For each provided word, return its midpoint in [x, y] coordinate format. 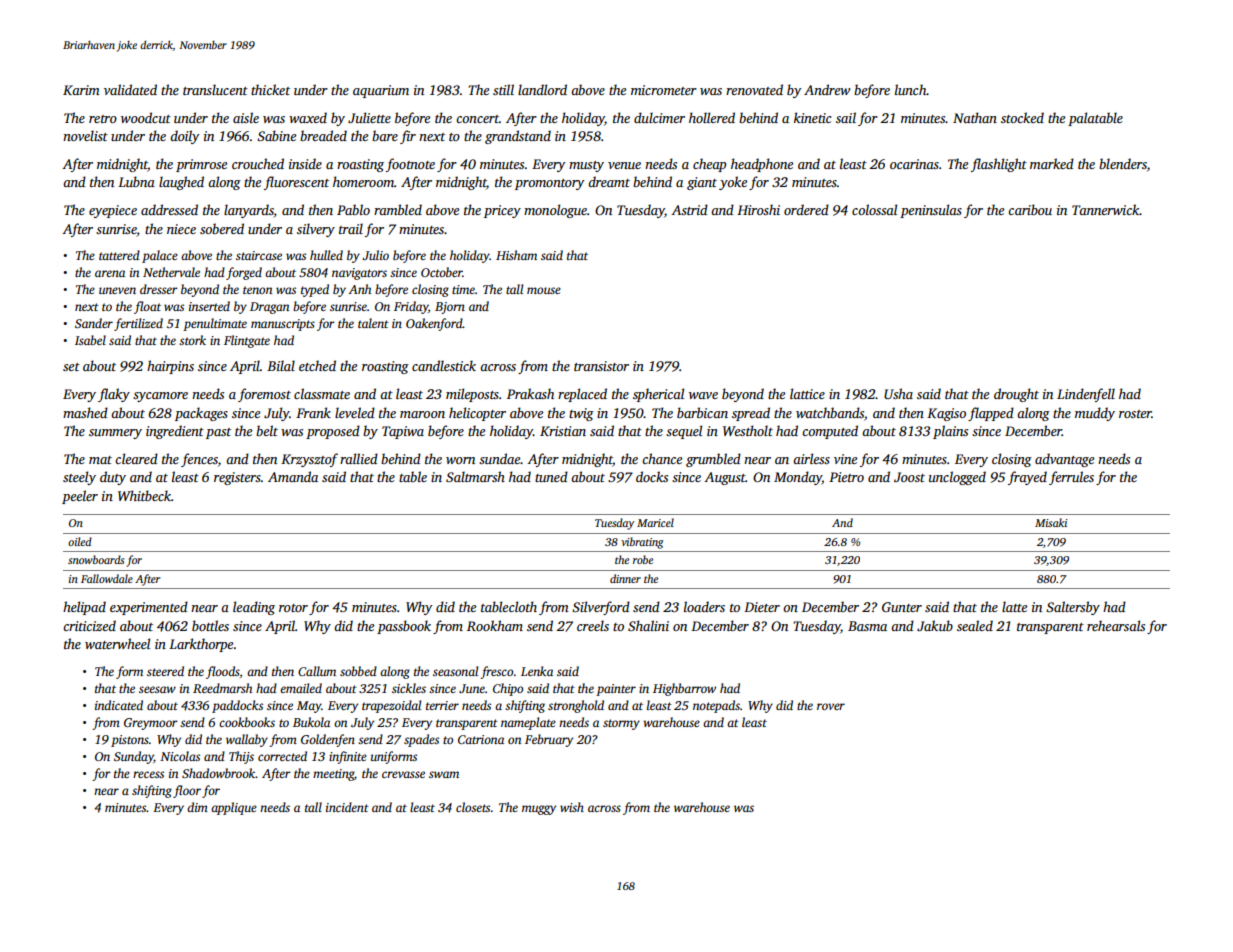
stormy [621, 724]
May [309, 707]
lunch [910, 89]
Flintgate [247, 341]
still [503, 89]
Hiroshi [758, 209]
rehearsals [1116, 625]
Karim [81, 90]
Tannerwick [1106, 209]
